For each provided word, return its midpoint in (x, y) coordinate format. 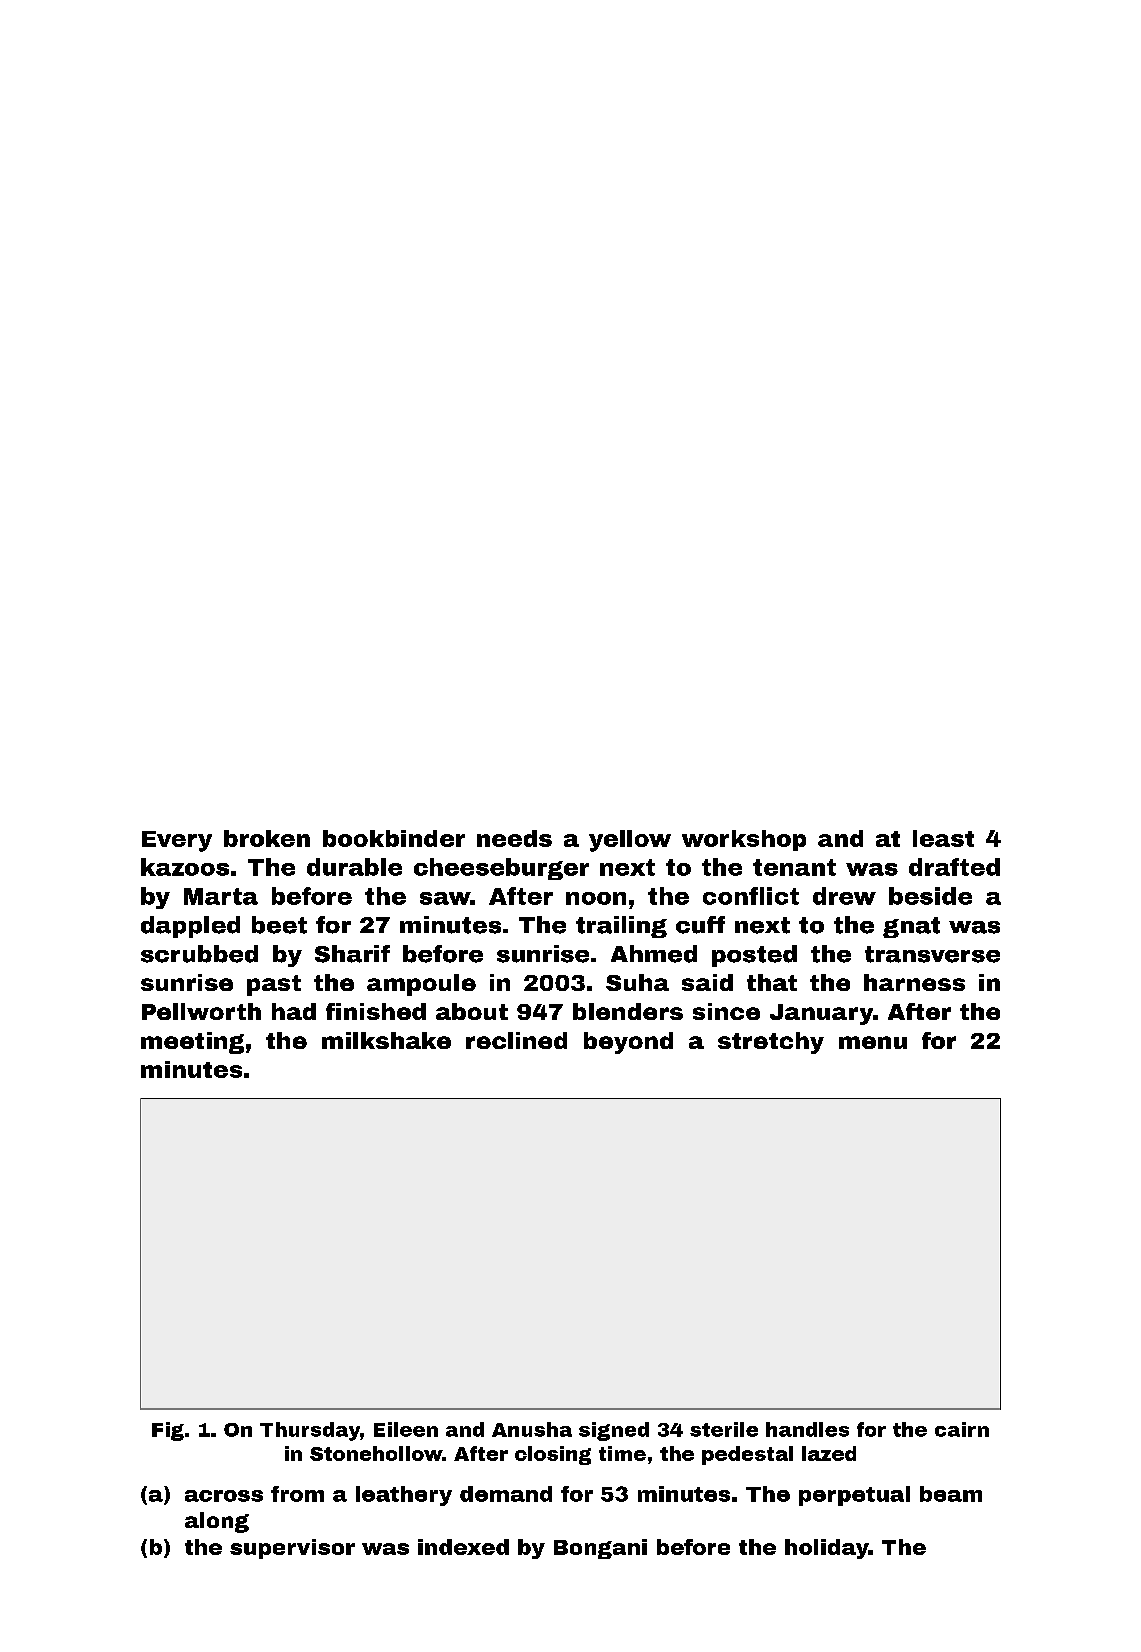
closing (553, 1455)
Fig (168, 1431)
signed (614, 1431)
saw (445, 898)
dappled (190, 927)
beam (951, 1494)
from (297, 1494)
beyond (628, 1043)
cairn (962, 1429)
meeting (192, 1043)
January (821, 1014)
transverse (932, 954)
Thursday (310, 1431)
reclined (516, 1040)
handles (807, 1429)
